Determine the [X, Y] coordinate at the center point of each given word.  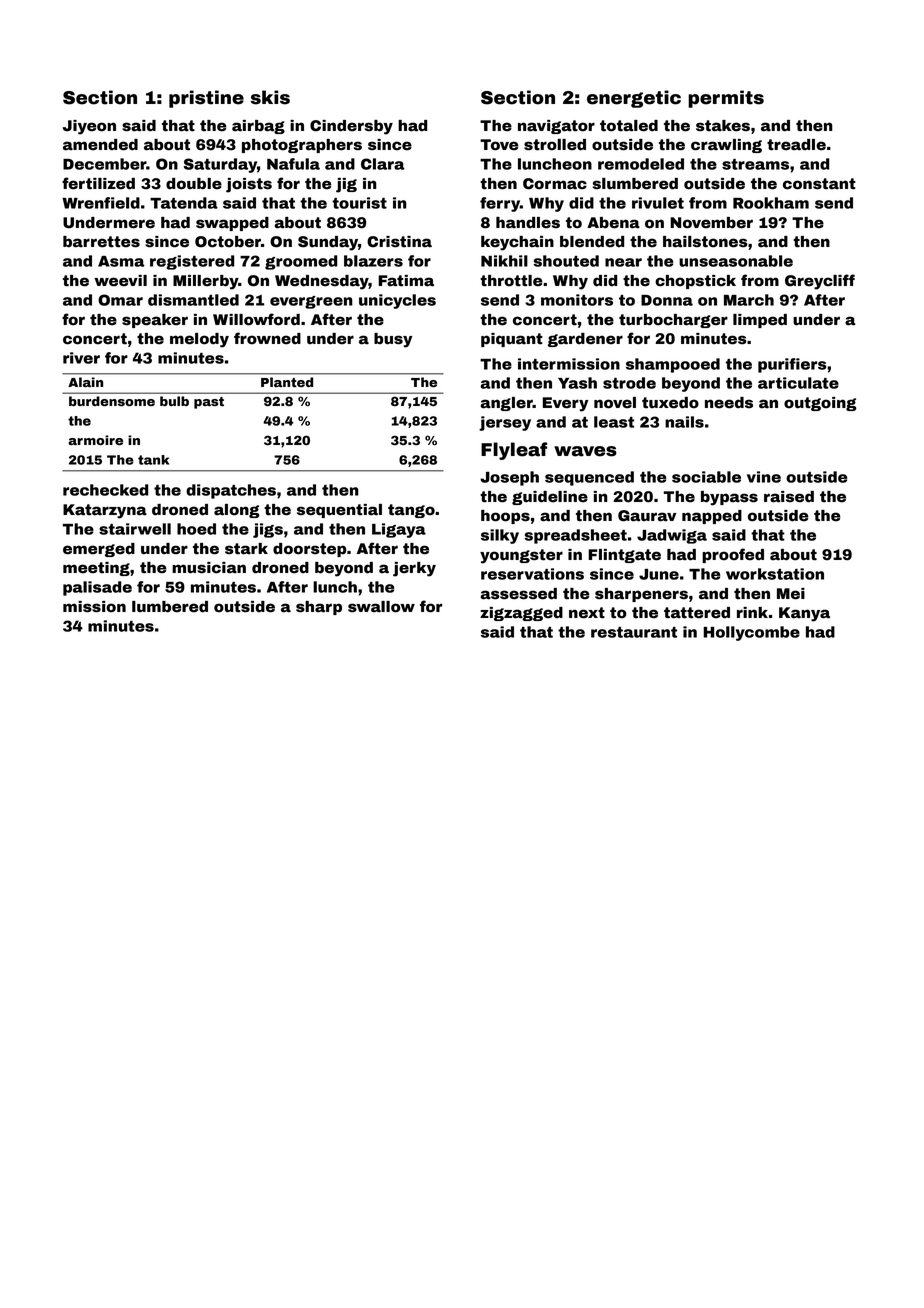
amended [100, 145]
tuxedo [670, 403]
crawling [726, 146]
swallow [381, 607]
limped [760, 321]
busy [393, 340]
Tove [499, 145]
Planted [287, 382]
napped [712, 517]
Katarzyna [105, 511]
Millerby [205, 282]
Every [566, 404]
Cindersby [351, 127]
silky [500, 536]
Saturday [220, 165]
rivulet [658, 203]
